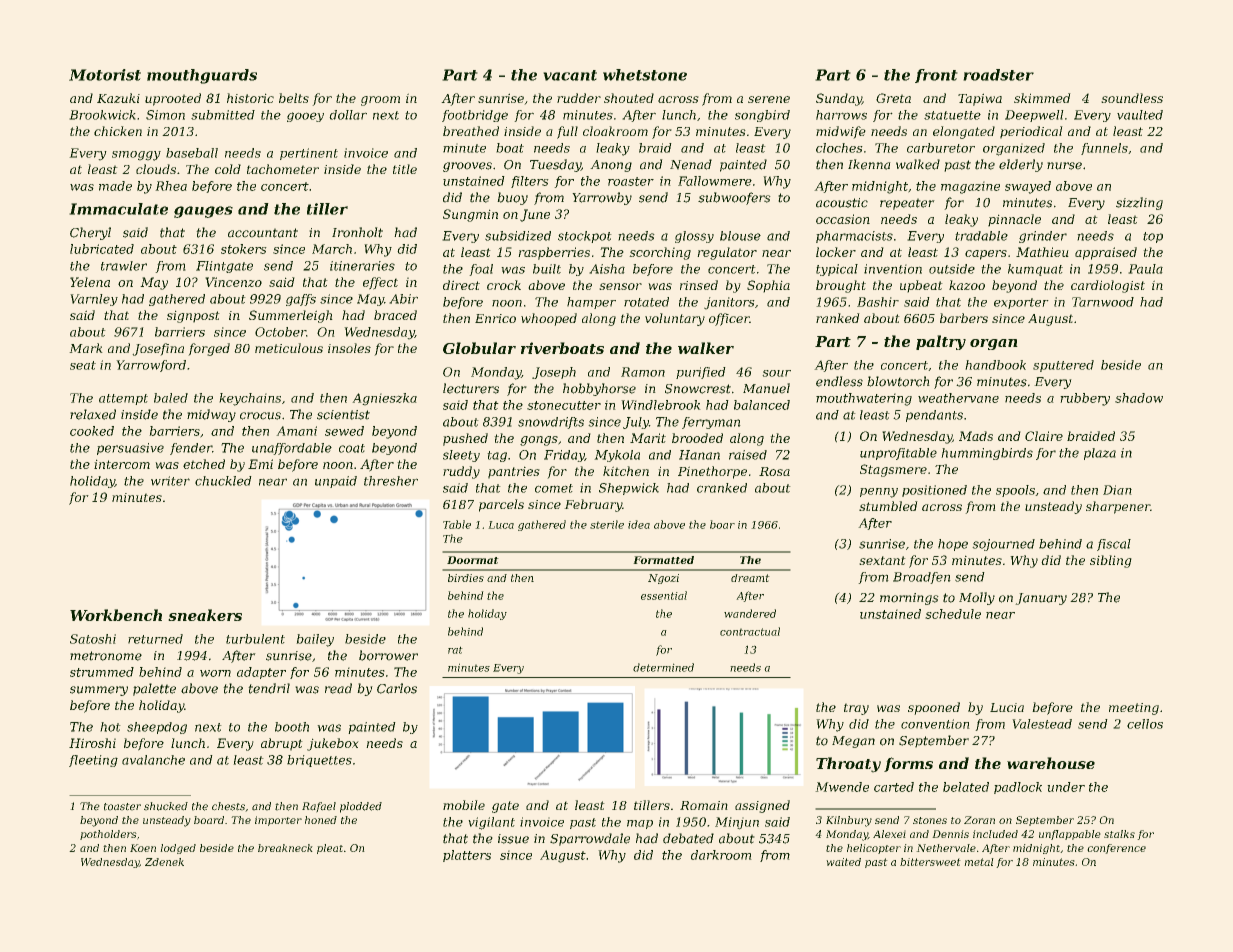  What do you see at coordinates (464, 805) in the page?
I see `mobile` at bounding box center [464, 805].
